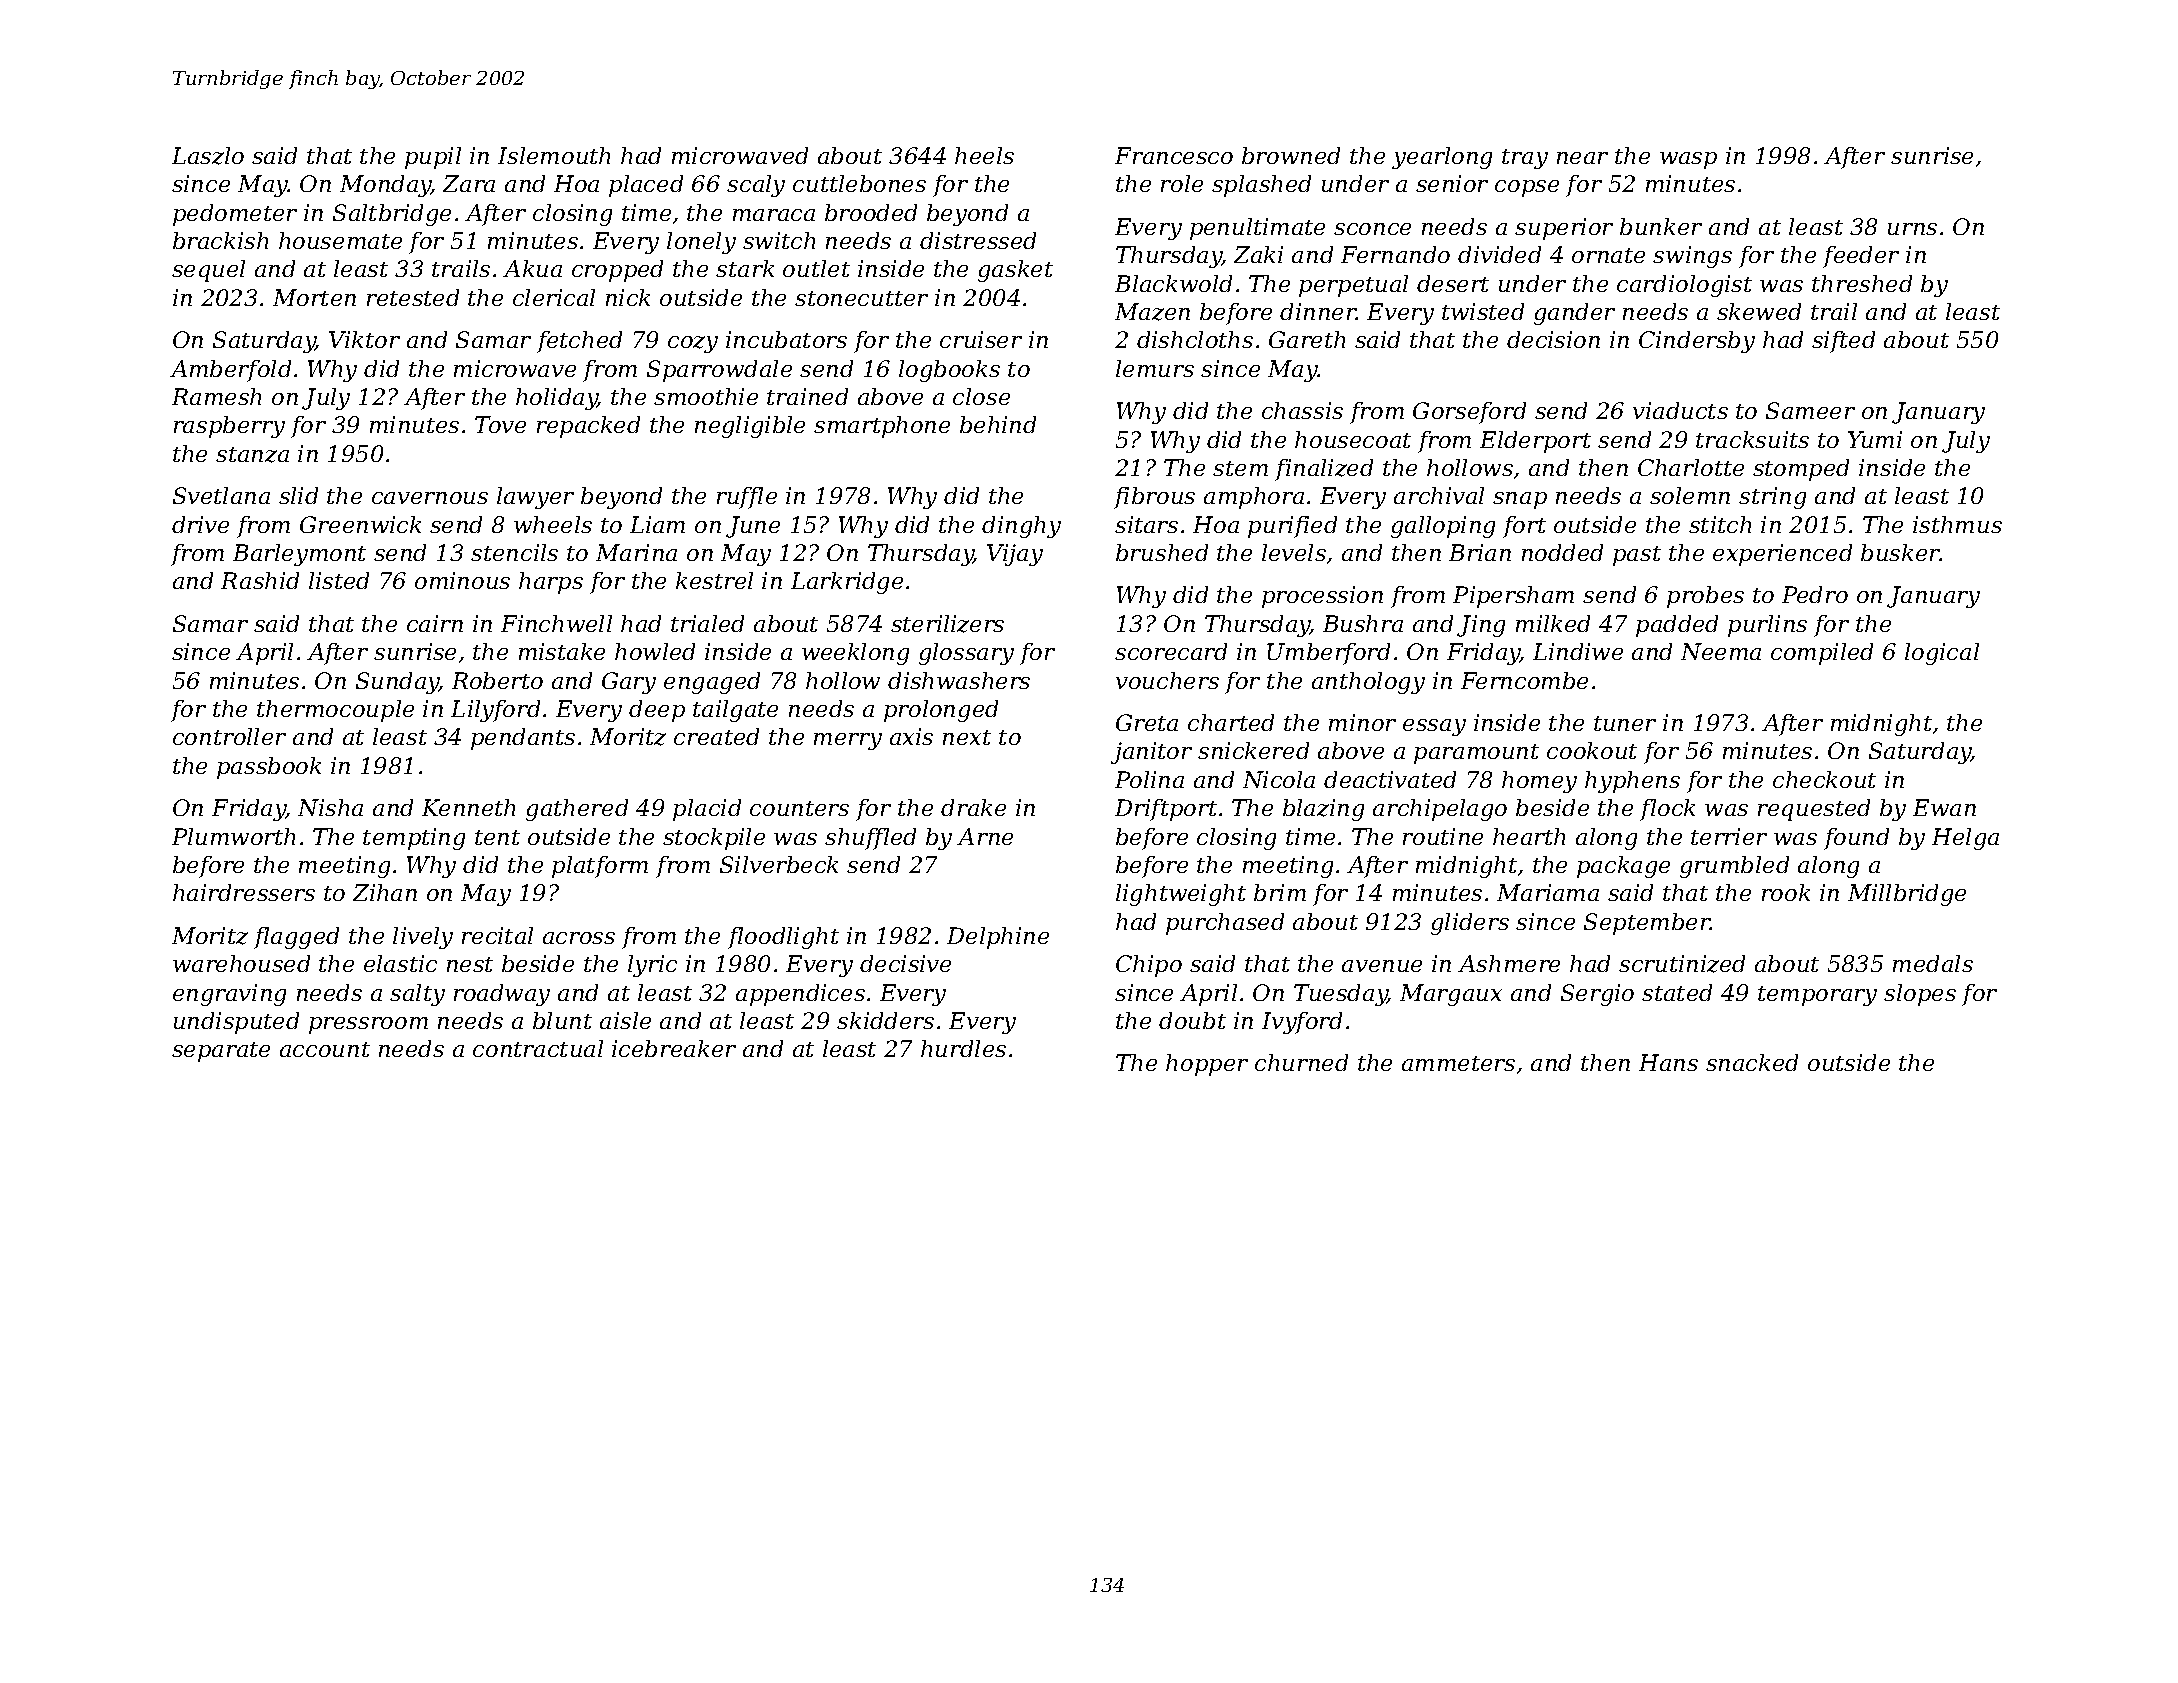  Describe the element at coordinates (562, 1020) in the page. I see `blunt` at that location.
